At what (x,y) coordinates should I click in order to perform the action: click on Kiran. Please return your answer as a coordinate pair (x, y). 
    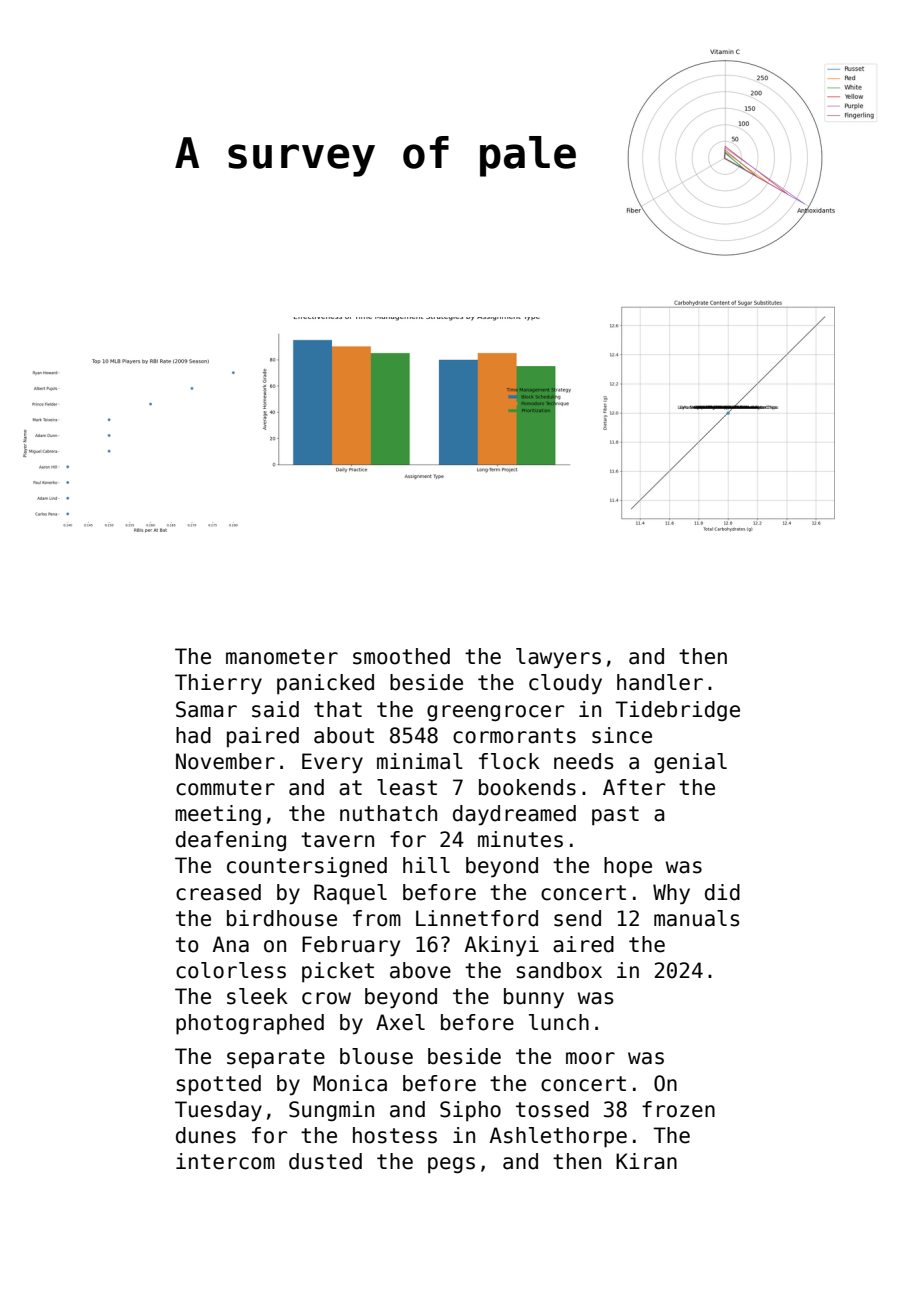
    Looking at the image, I should click on (646, 1161).
